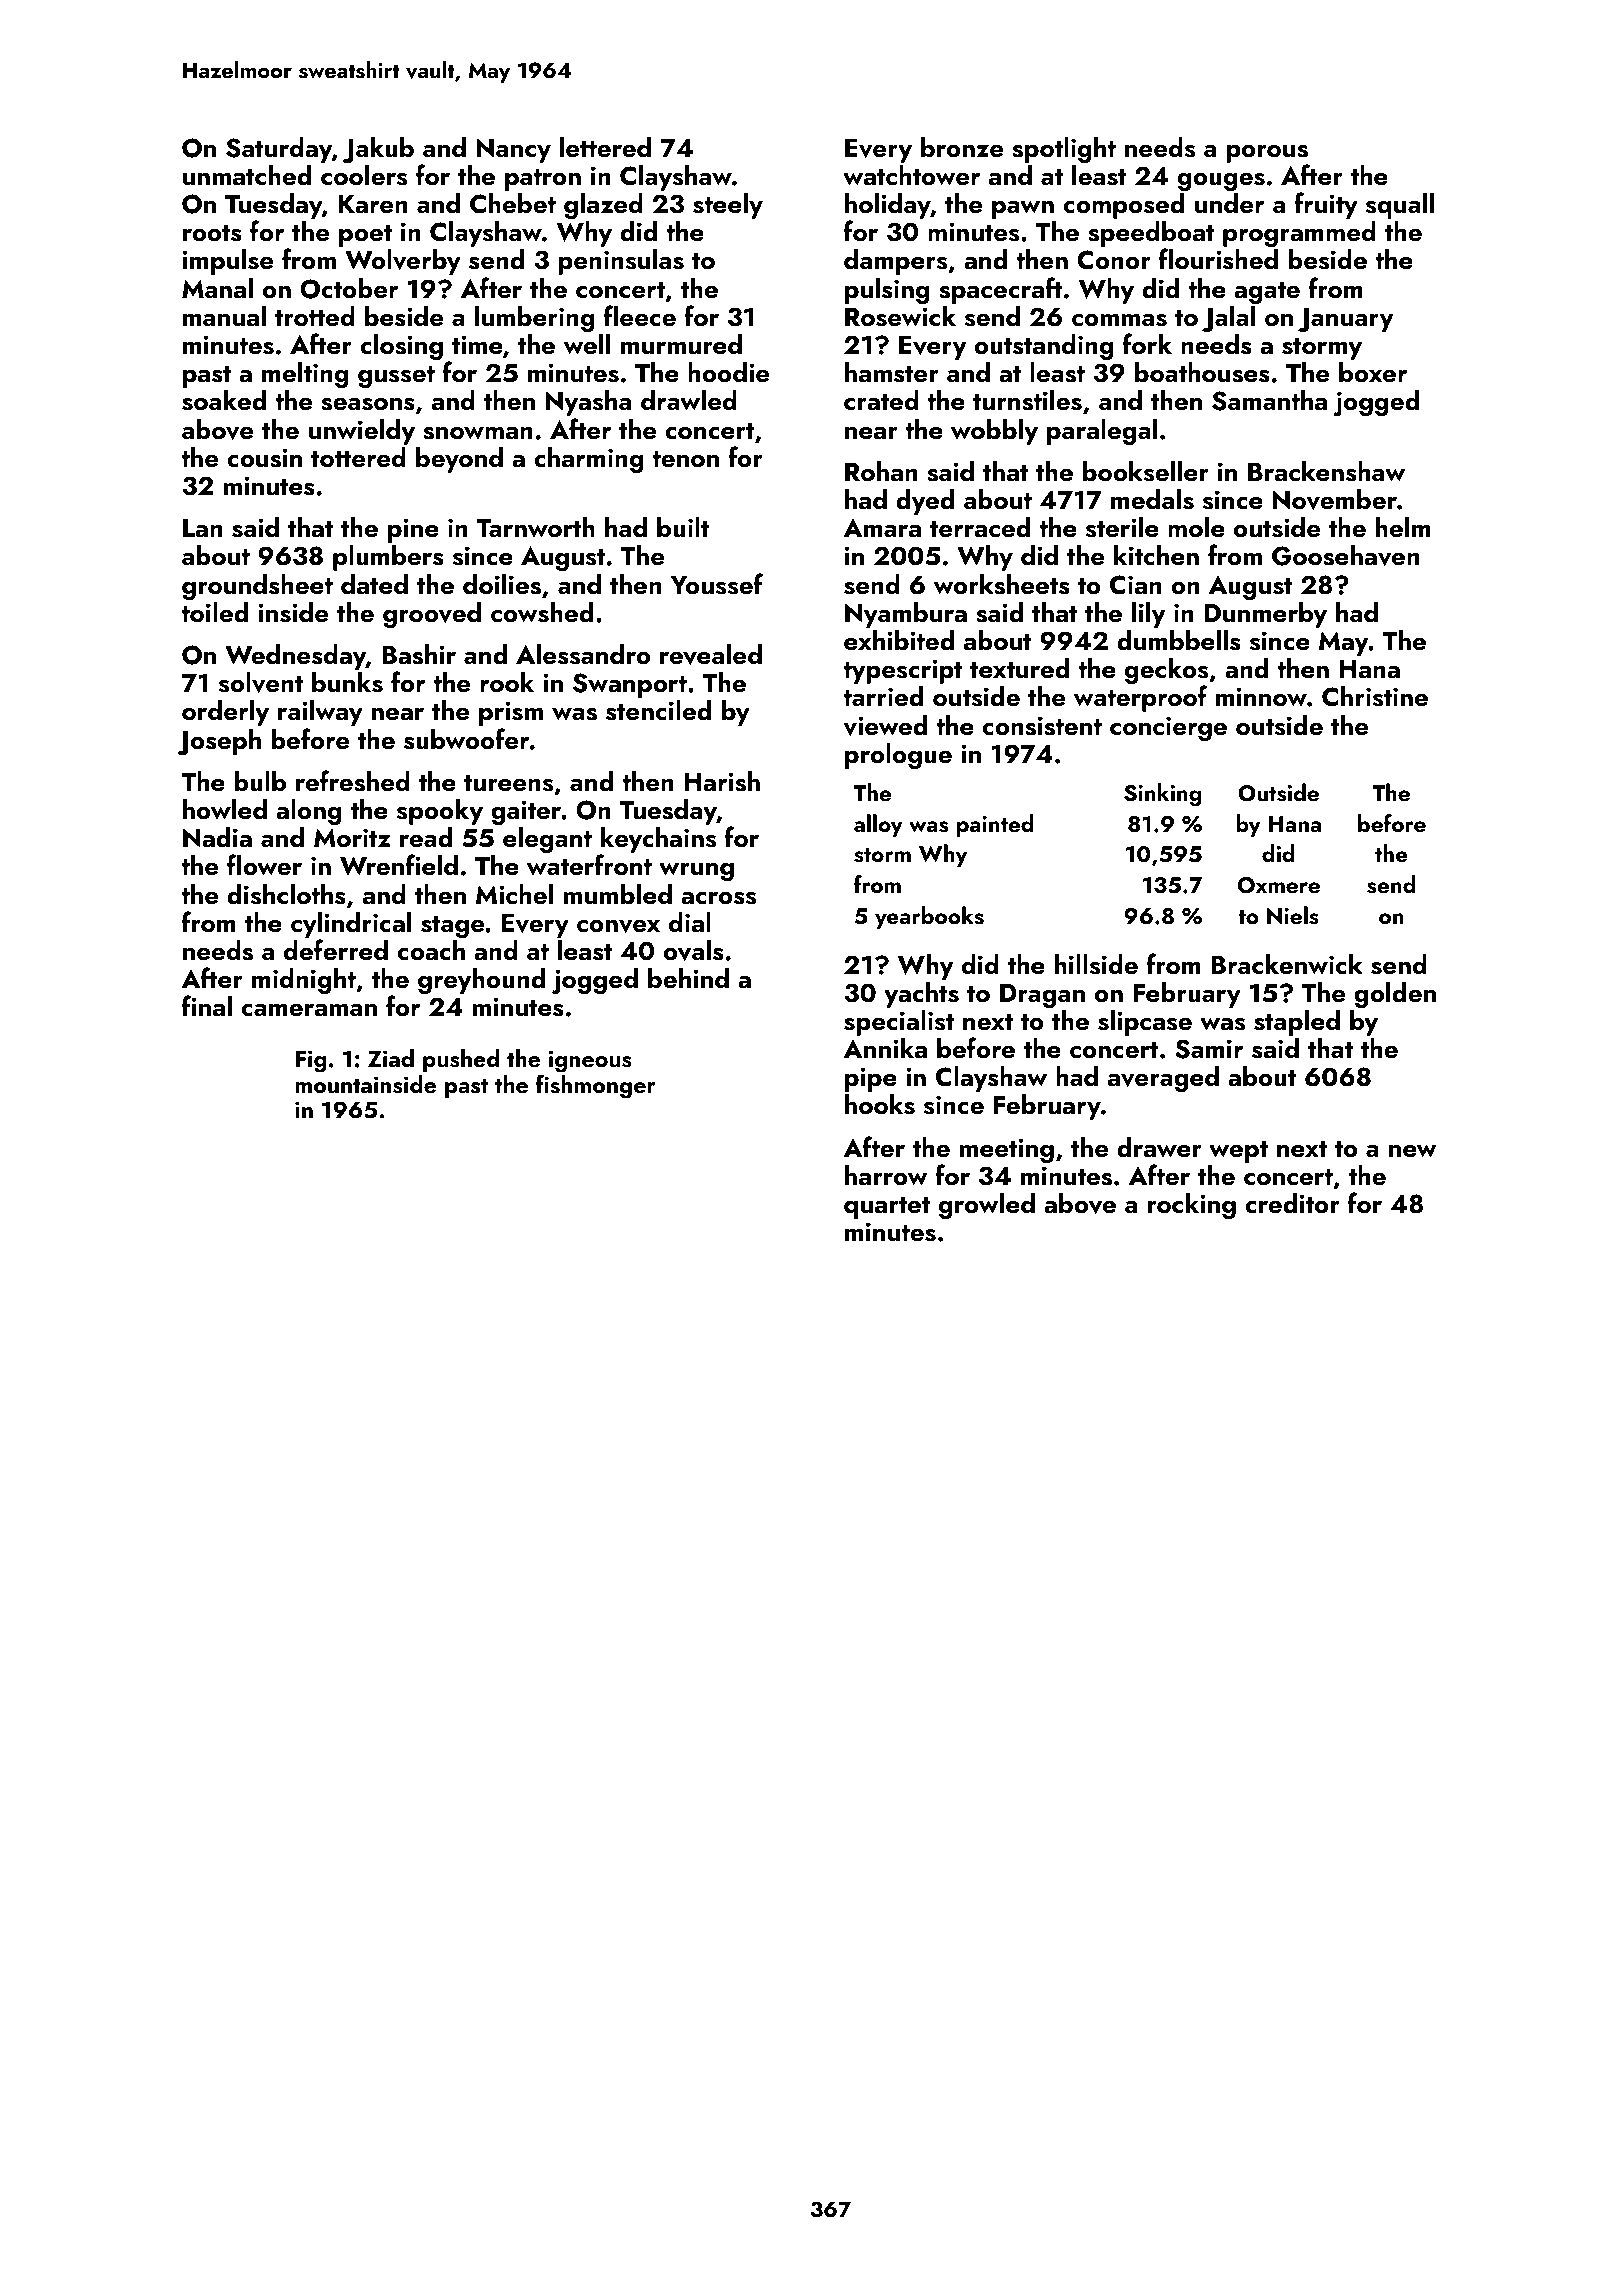 The image size is (1620, 2292). I want to click on greyhound, so click(481, 981).
